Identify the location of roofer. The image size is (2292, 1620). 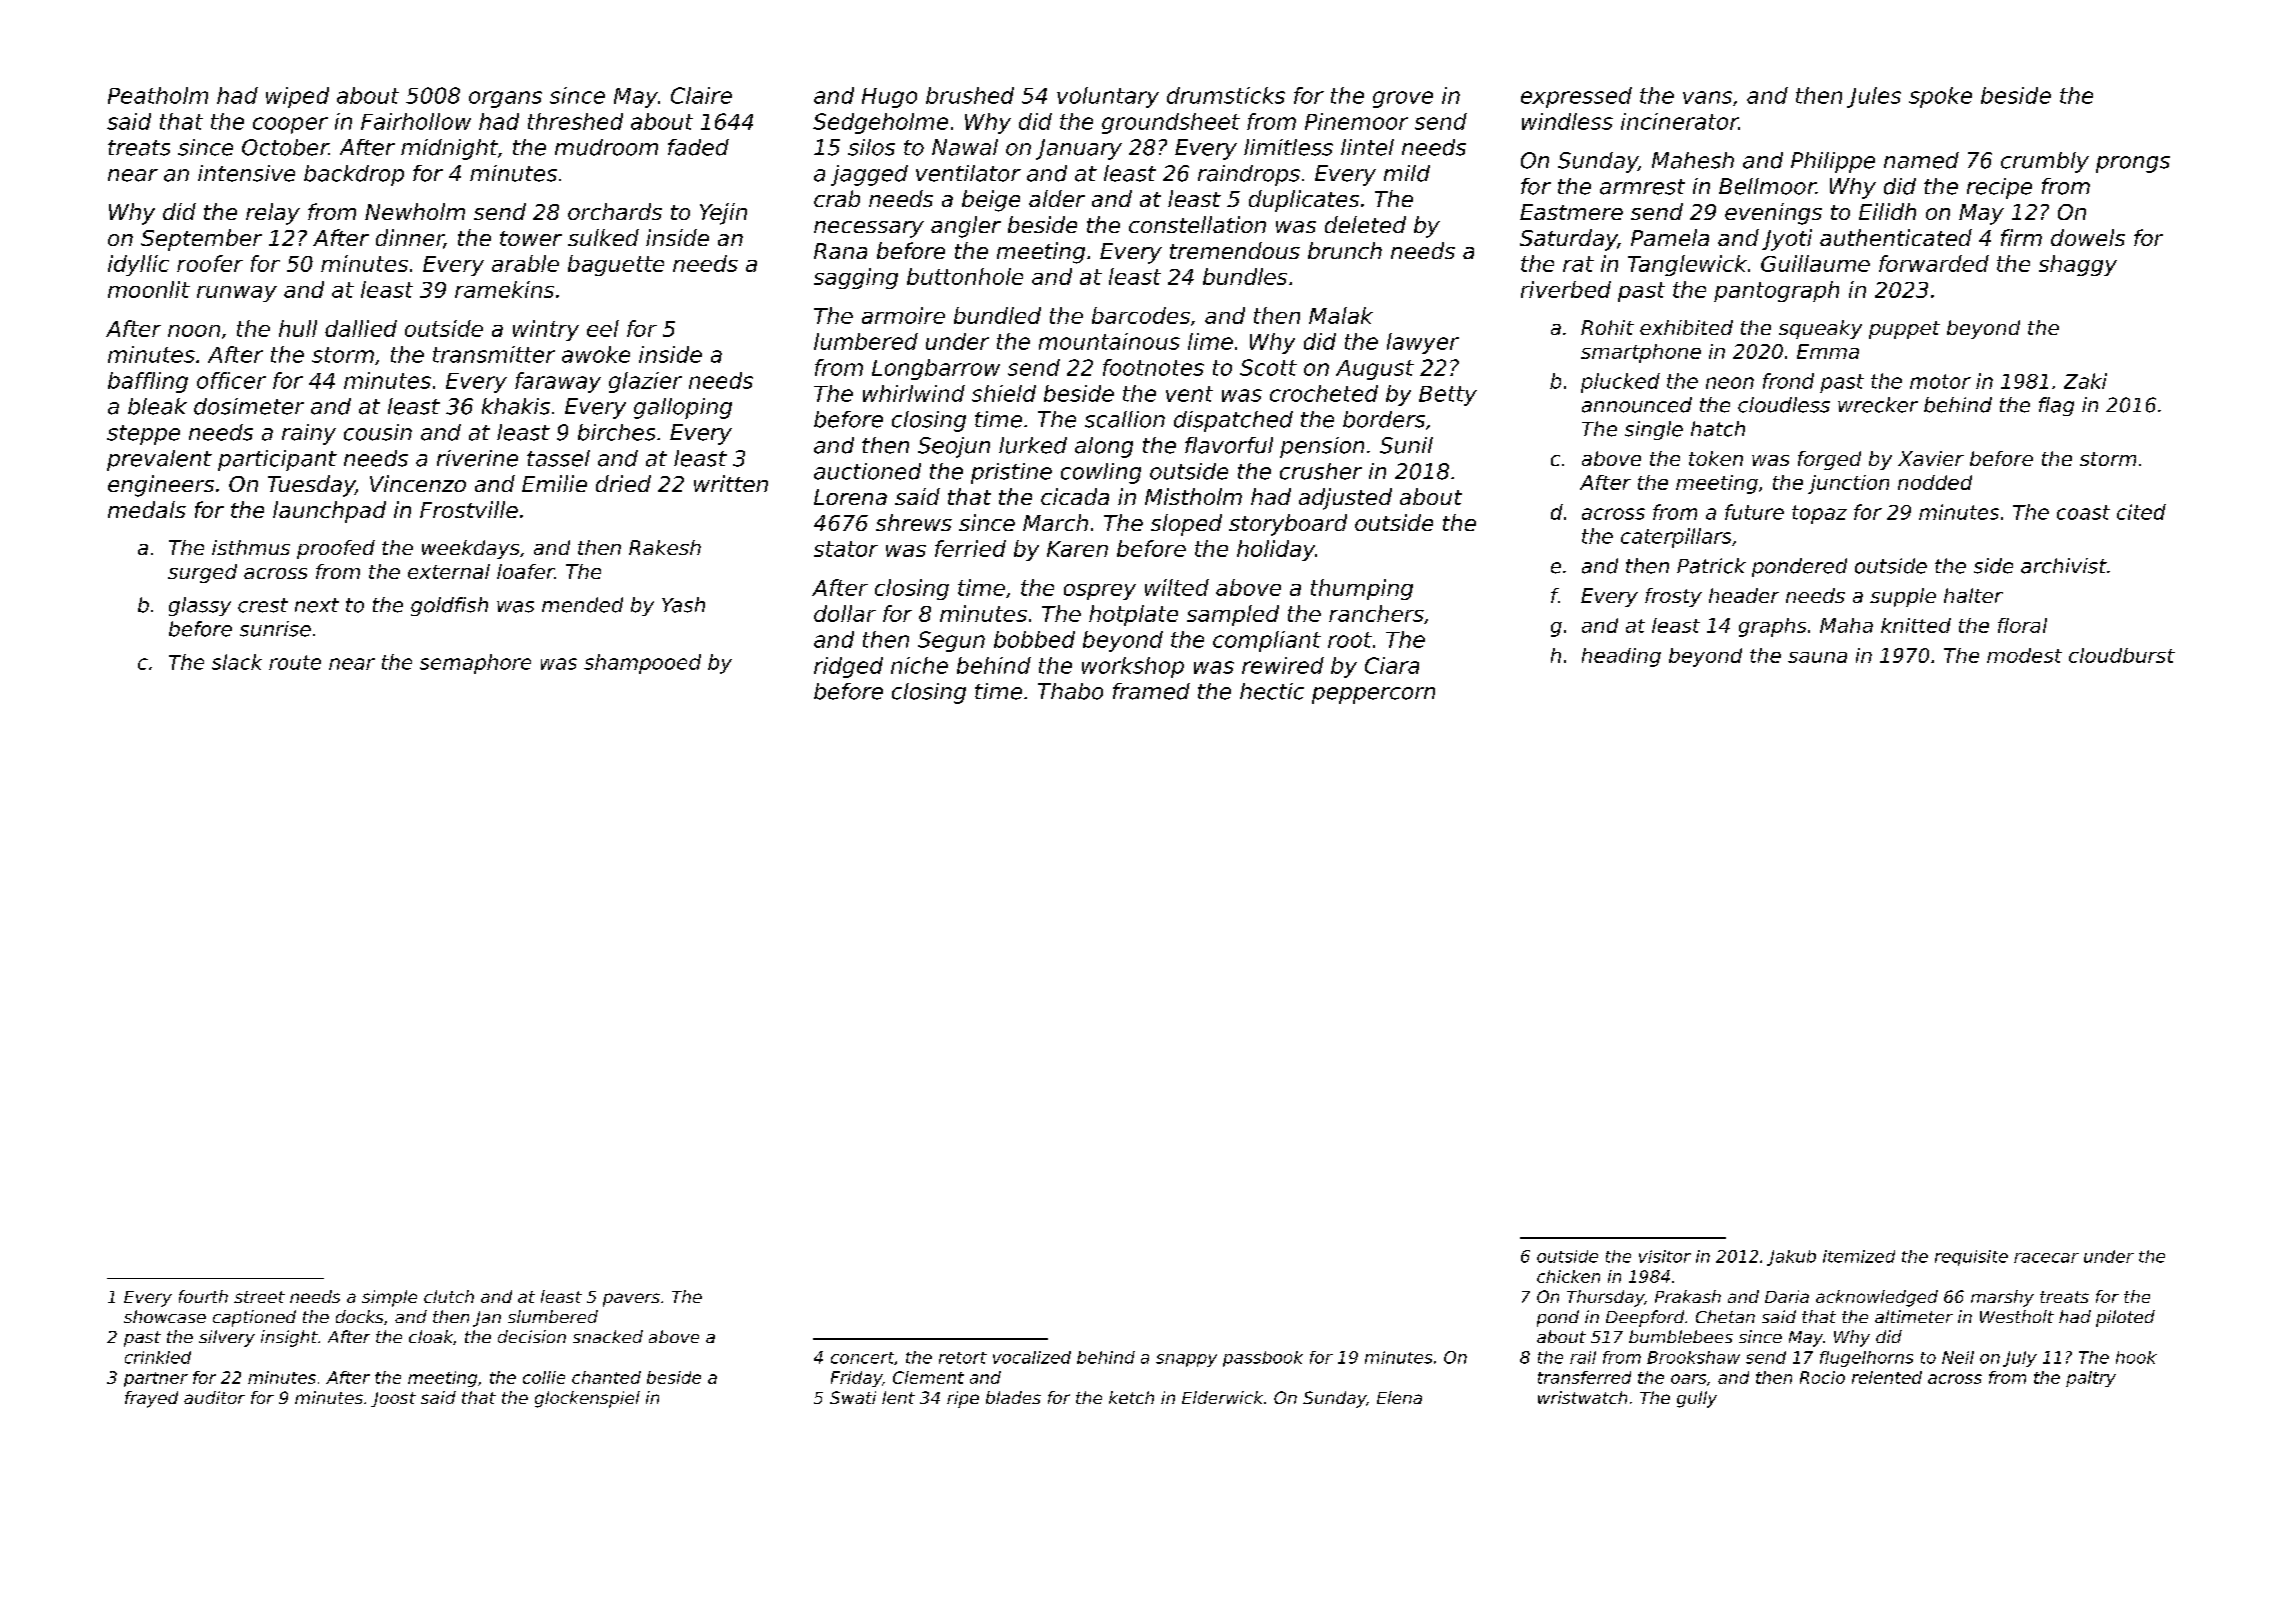
(210, 263).
